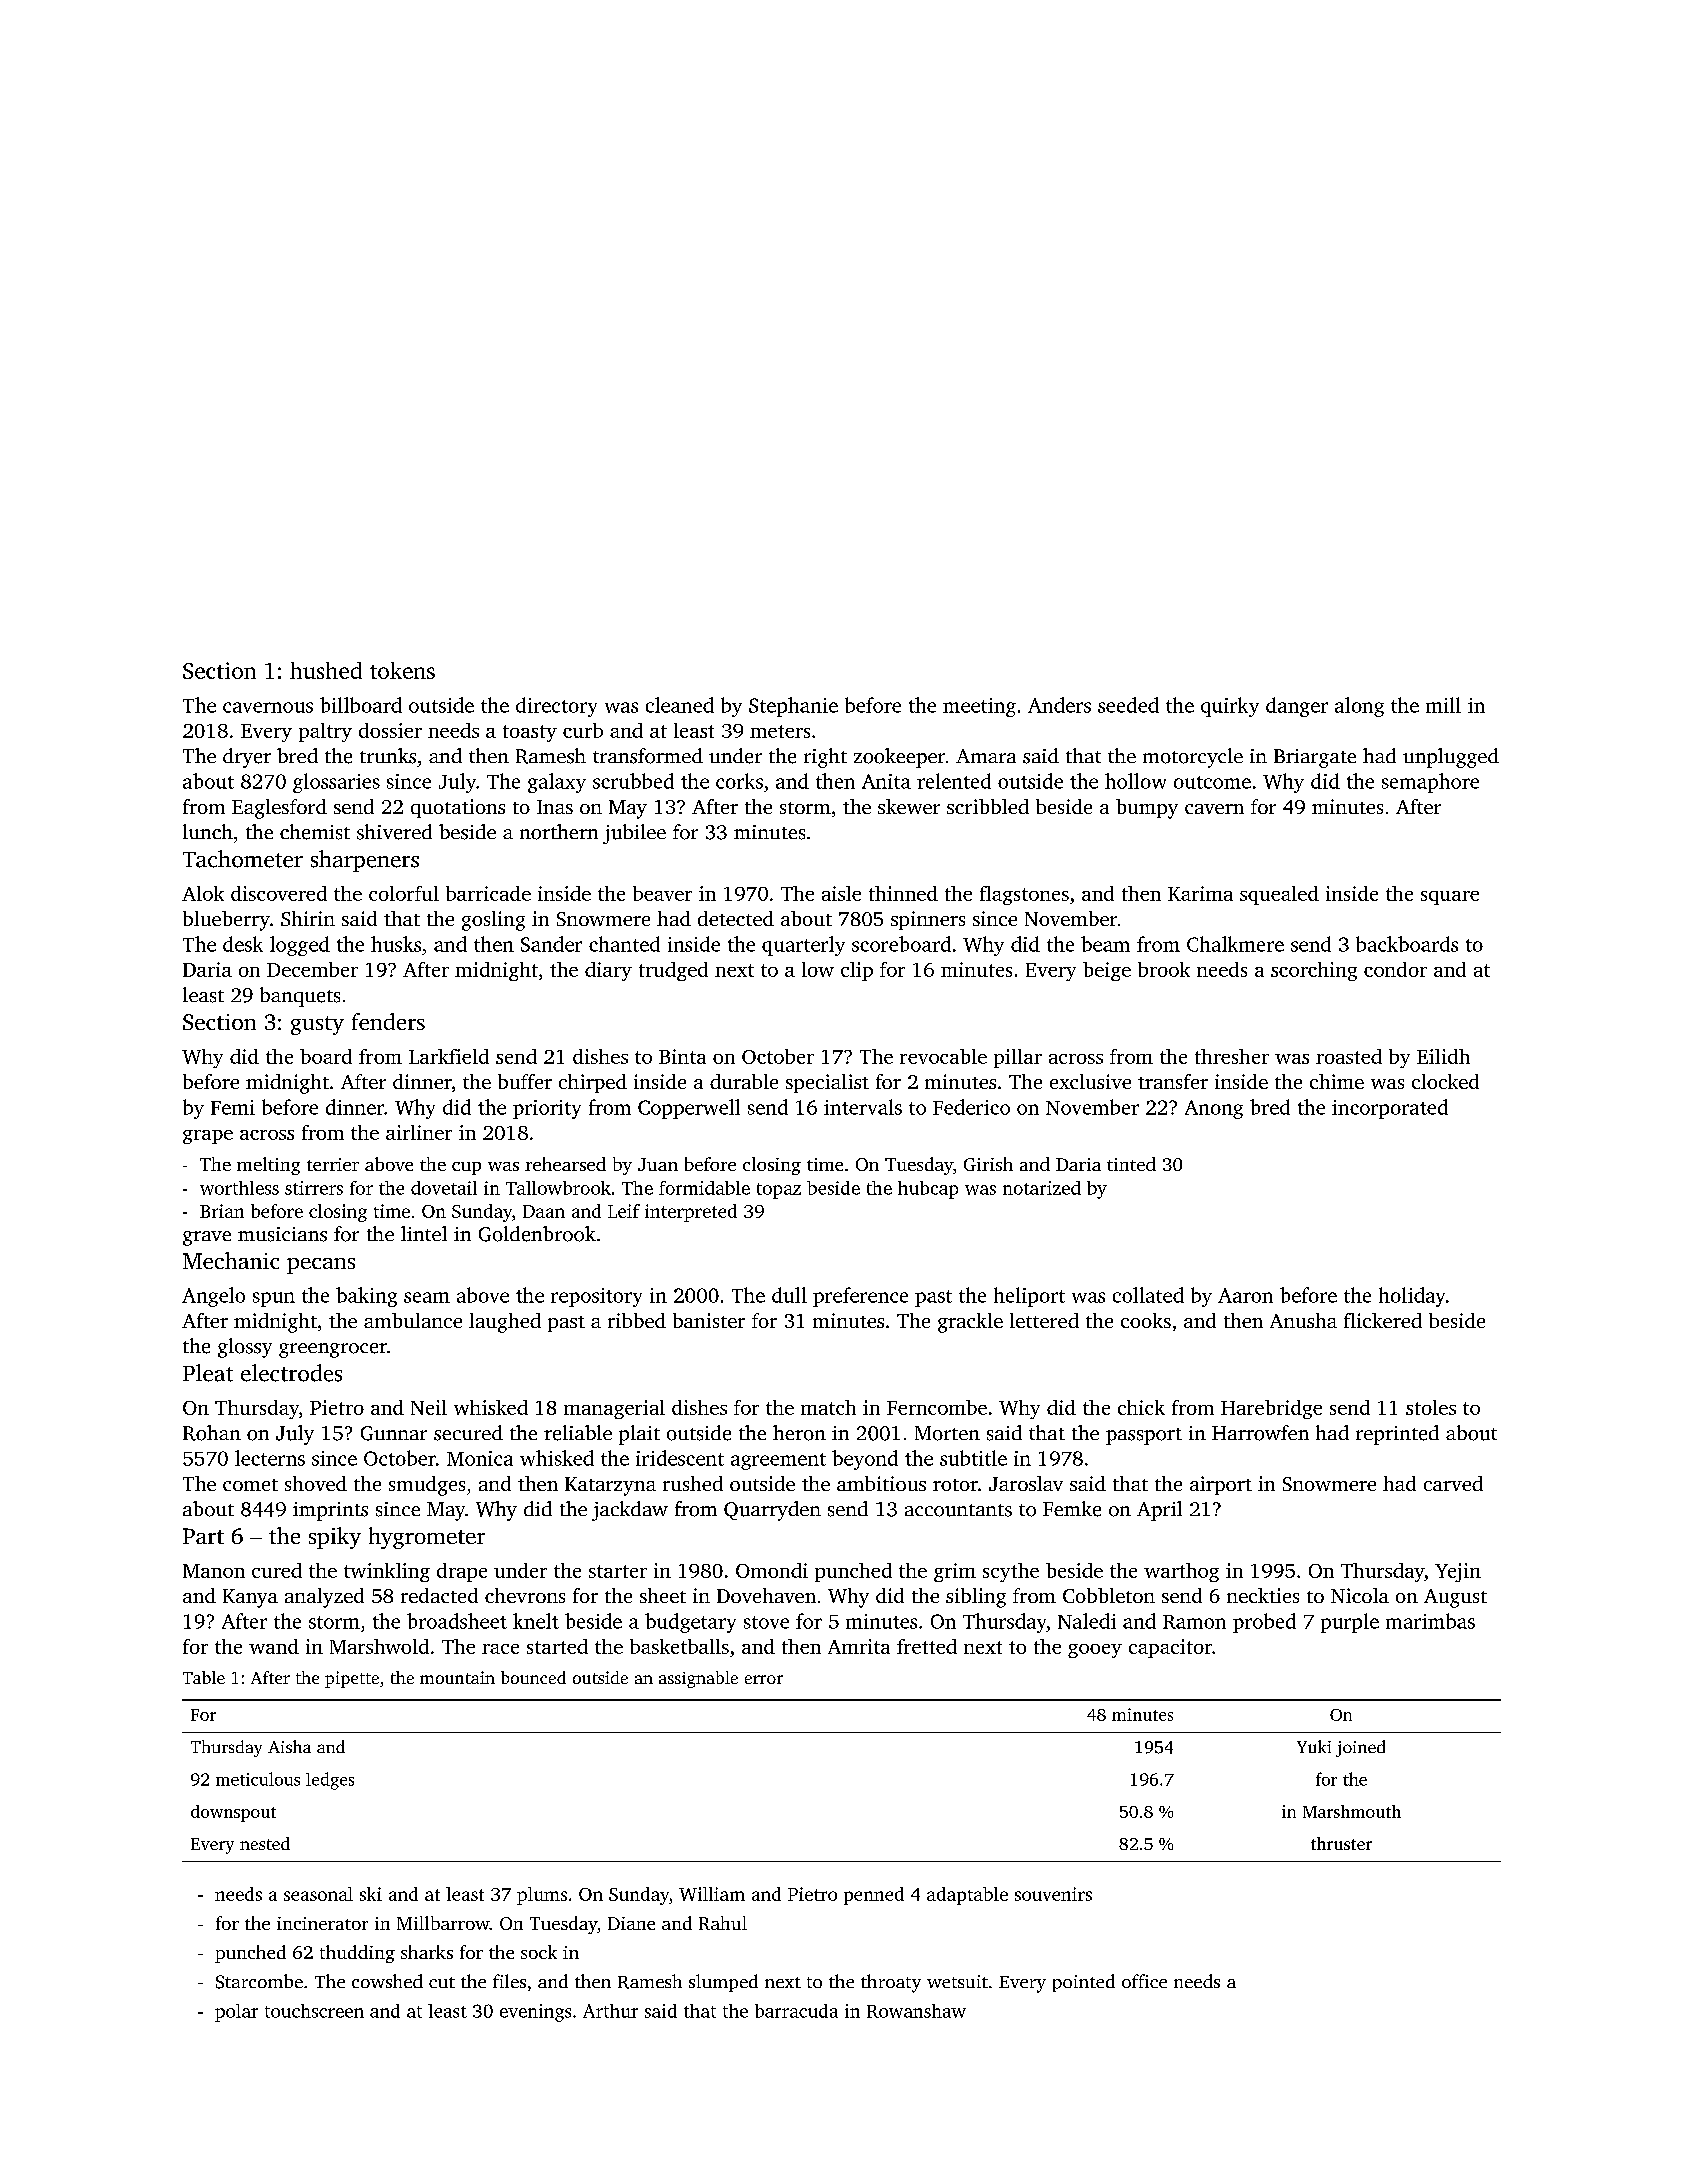  Describe the element at coordinates (680, 705) in the page. I see `cleaned` at that location.
